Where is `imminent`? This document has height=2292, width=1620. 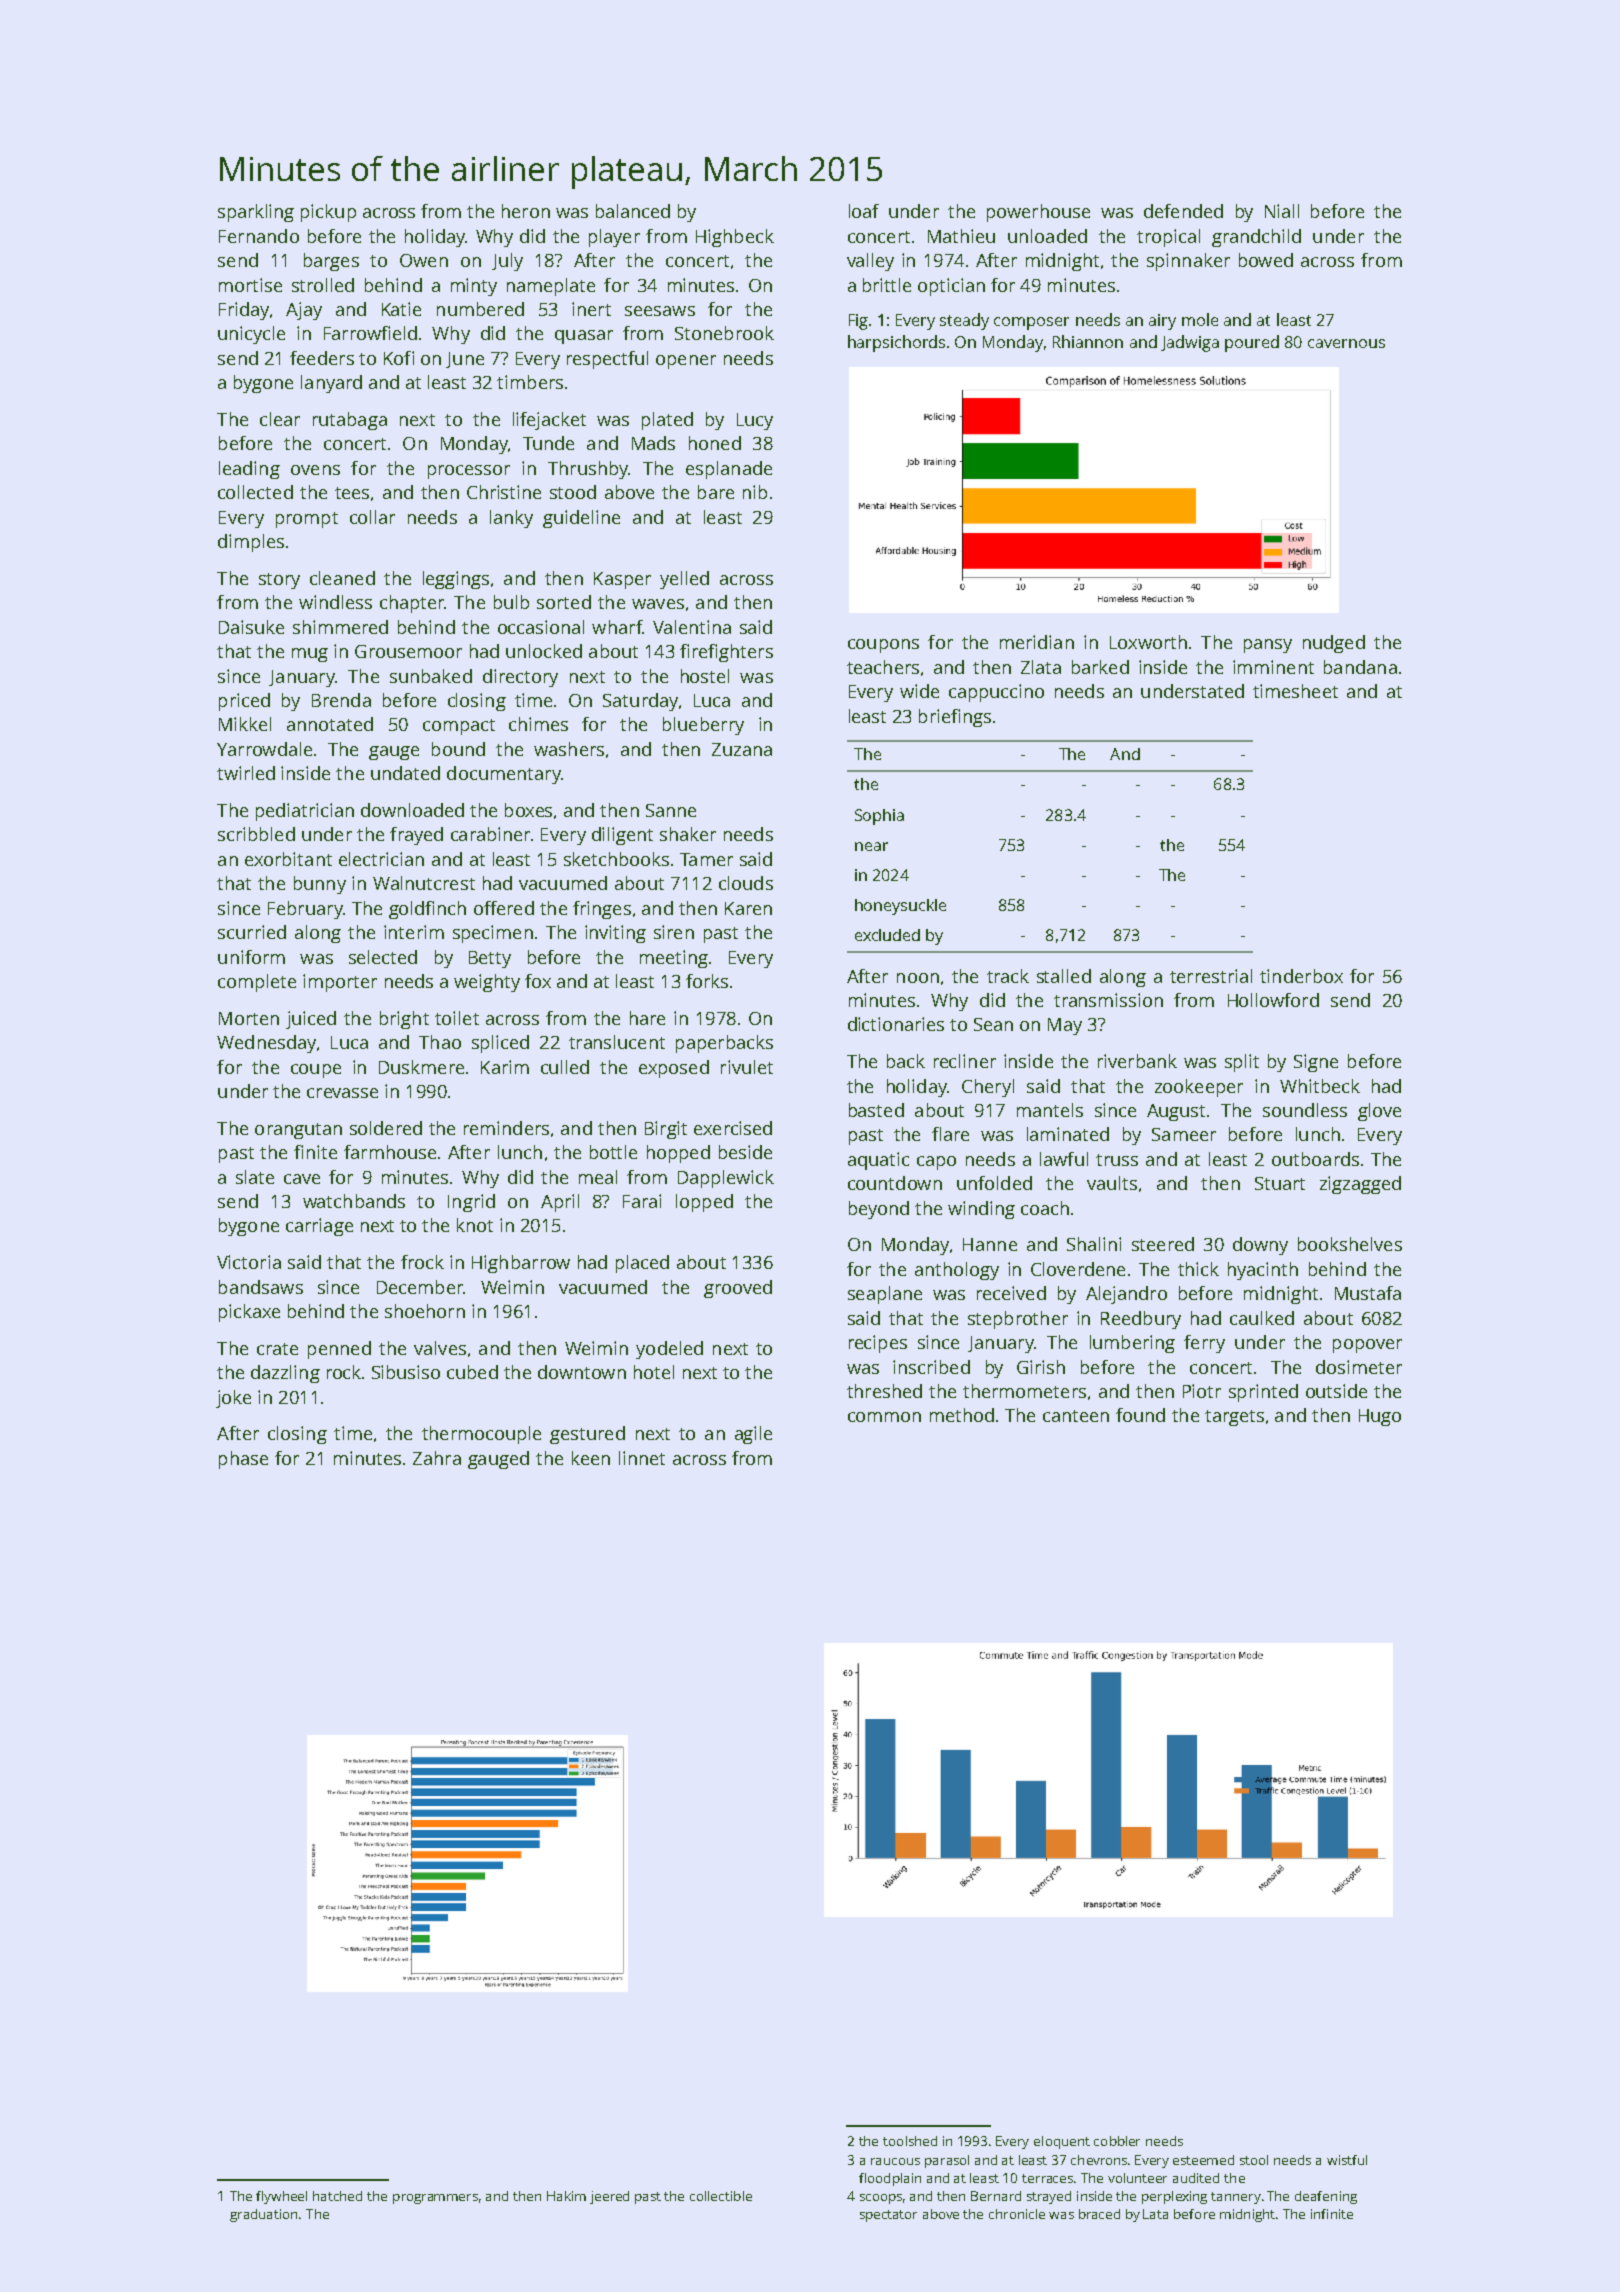
imminent is located at coordinates (1273, 667).
